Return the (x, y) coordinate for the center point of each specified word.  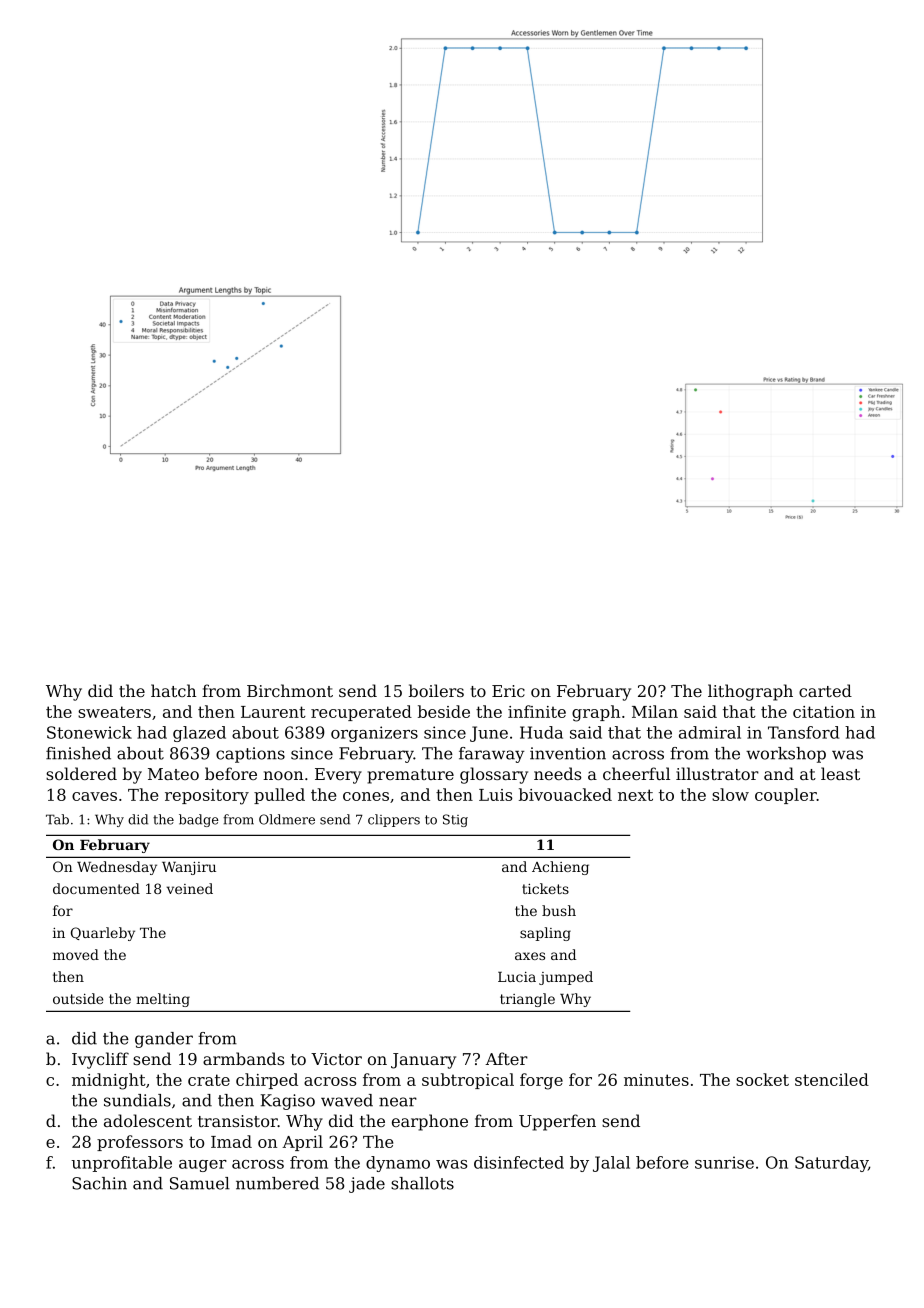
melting (163, 1000)
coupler (786, 796)
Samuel (200, 1183)
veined (190, 888)
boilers (436, 690)
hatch (173, 690)
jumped (566, 978)
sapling (545, 934)
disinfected (519, 1162)
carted (825, 690)
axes (530, 956)
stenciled (832, 1079)
